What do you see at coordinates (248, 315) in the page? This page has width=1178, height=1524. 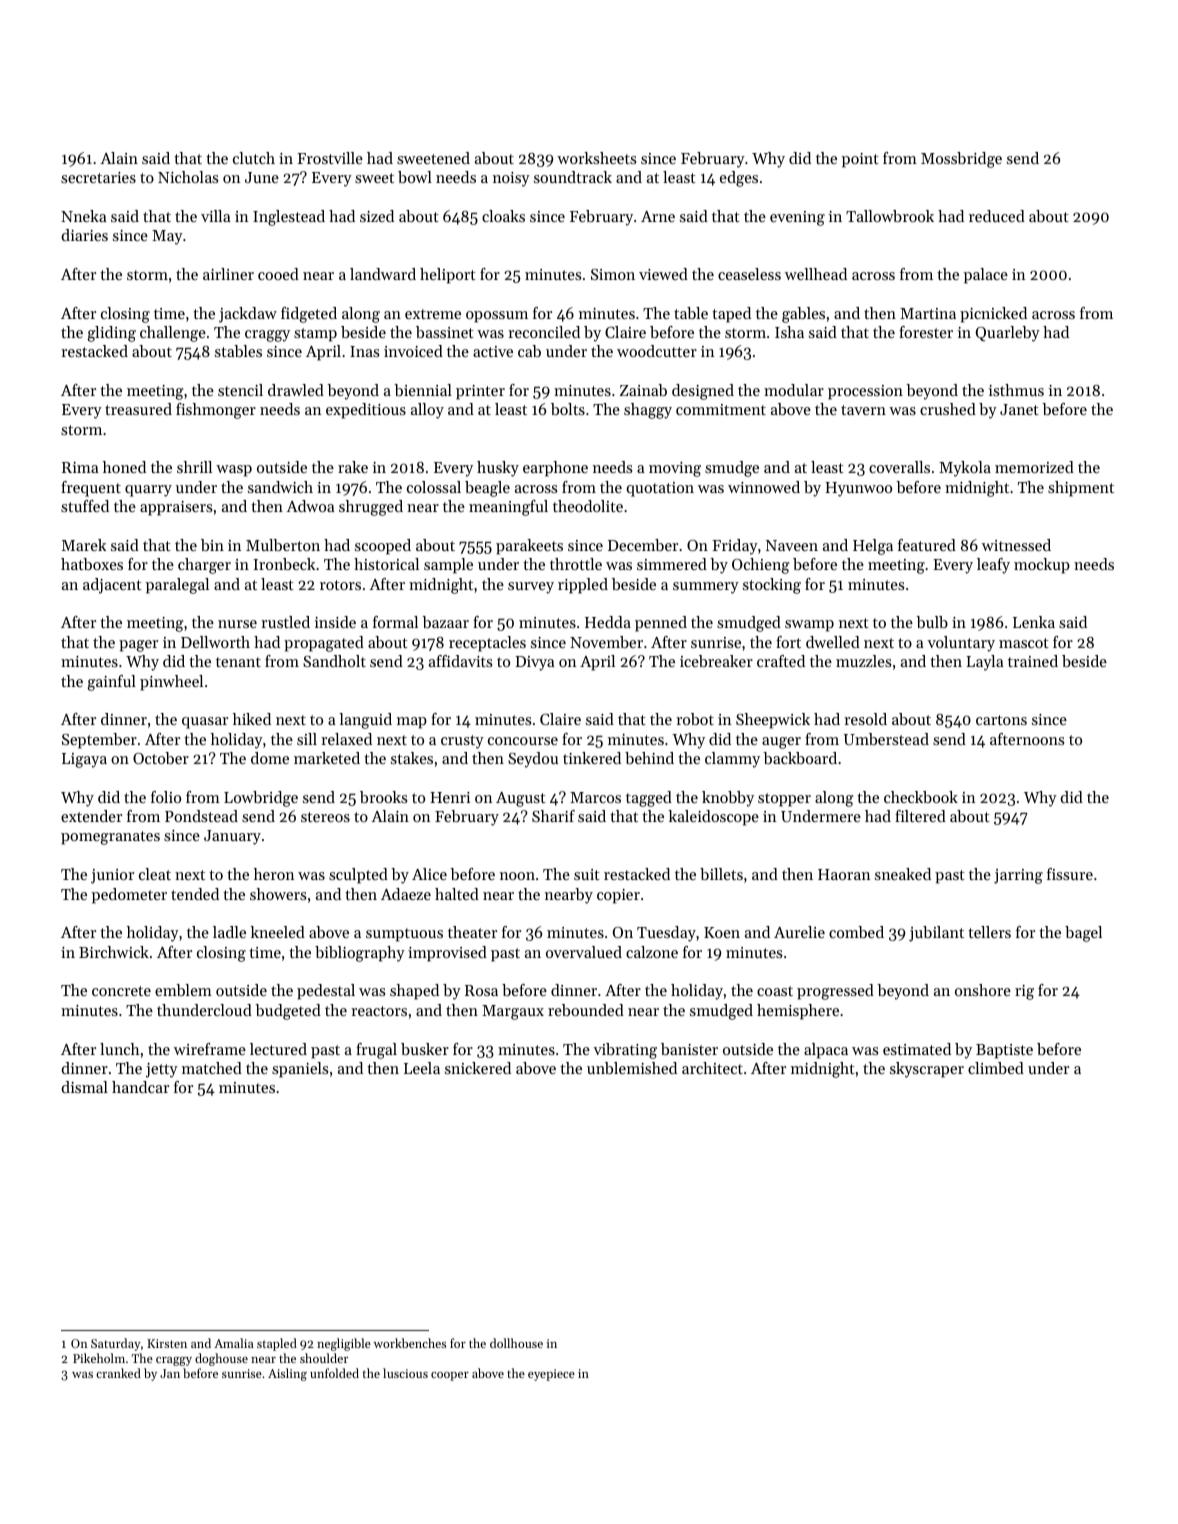 I see `jackdaw` at bounding box center [248, 315].
